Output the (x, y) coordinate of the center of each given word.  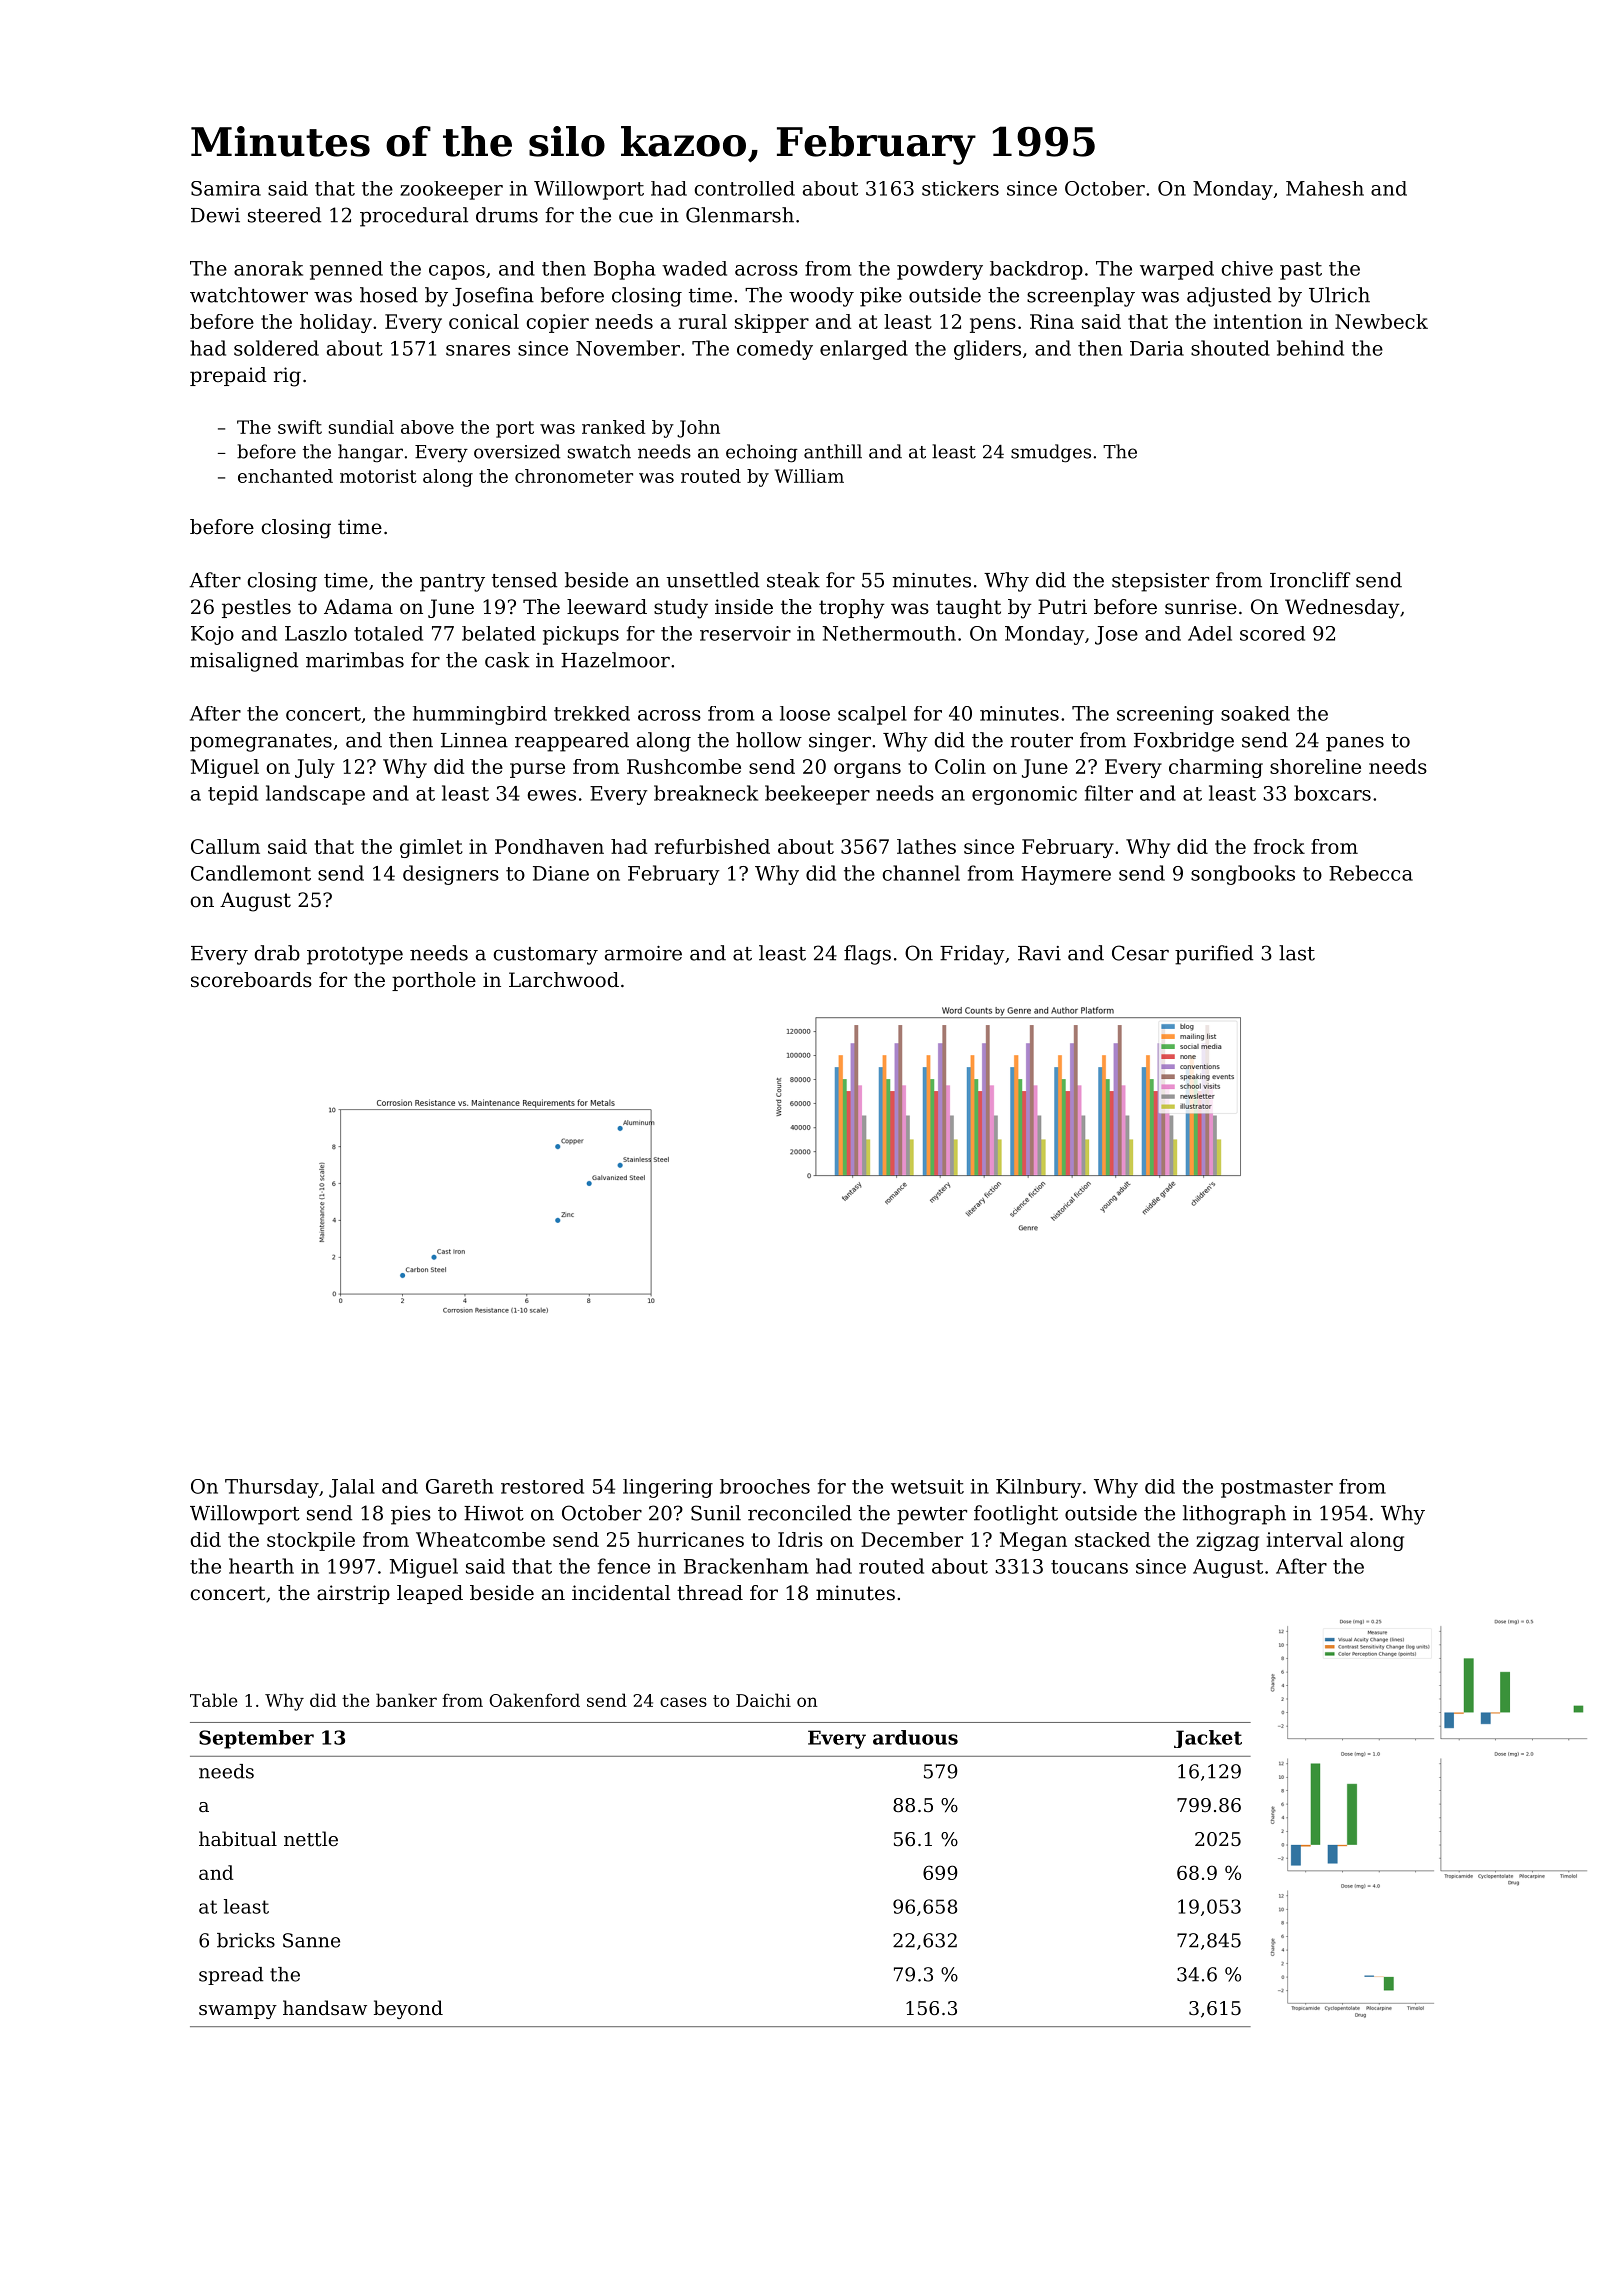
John (698, 429)
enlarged (864, 350)
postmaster (1277, 1489)
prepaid (228, 376)
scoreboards (251, 980)
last (1297, 953)
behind (1310, 348)
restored (542, 1486)
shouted (1230, 348)
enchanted (285, 476)
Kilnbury (1039, 1488)
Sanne (311, 1940)
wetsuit (927, 1486)
